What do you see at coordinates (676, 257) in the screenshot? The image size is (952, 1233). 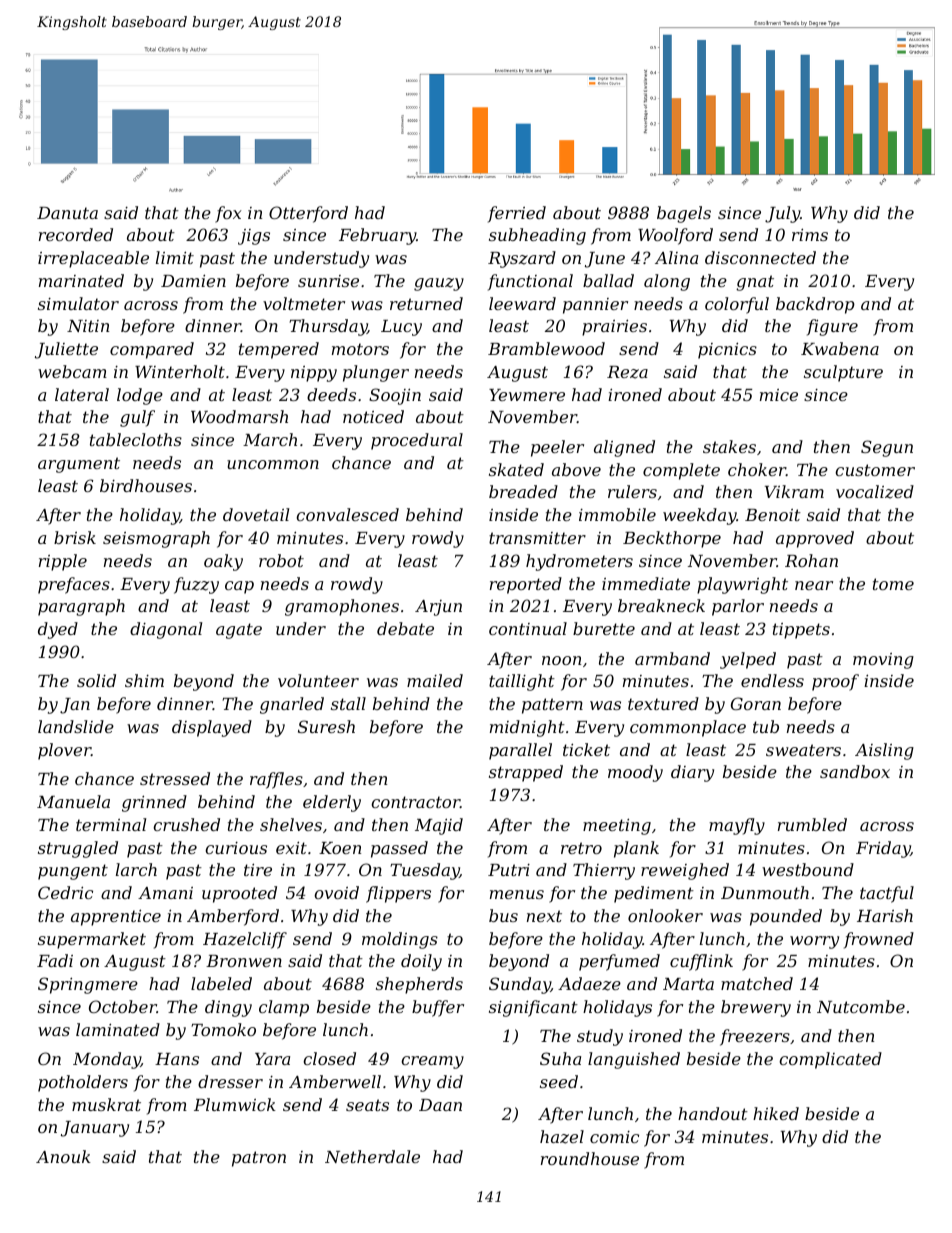 I see `Alina` at bounding box center [676, 257].
